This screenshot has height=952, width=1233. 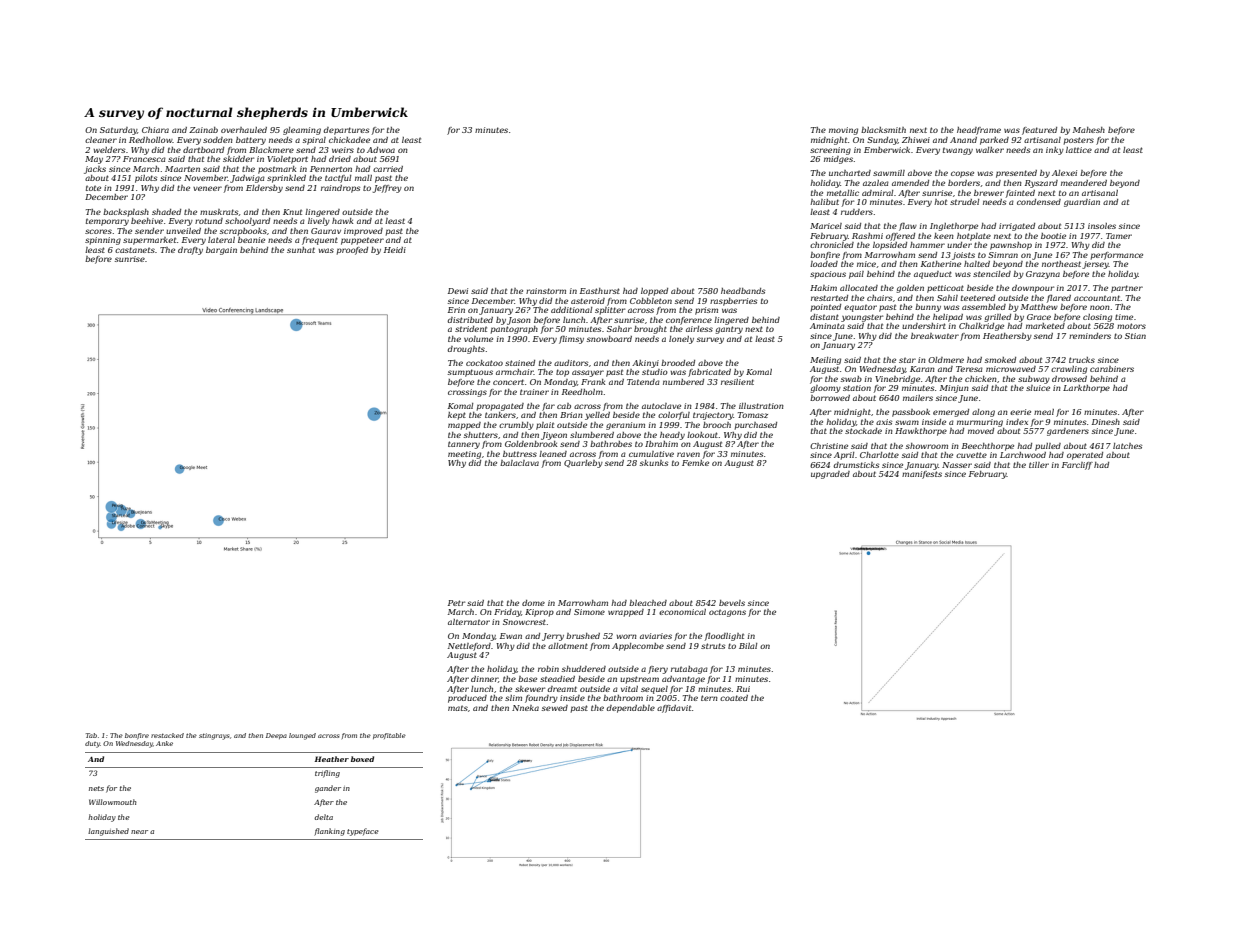 I want to click on tannery, so click(x=464, y=445).
